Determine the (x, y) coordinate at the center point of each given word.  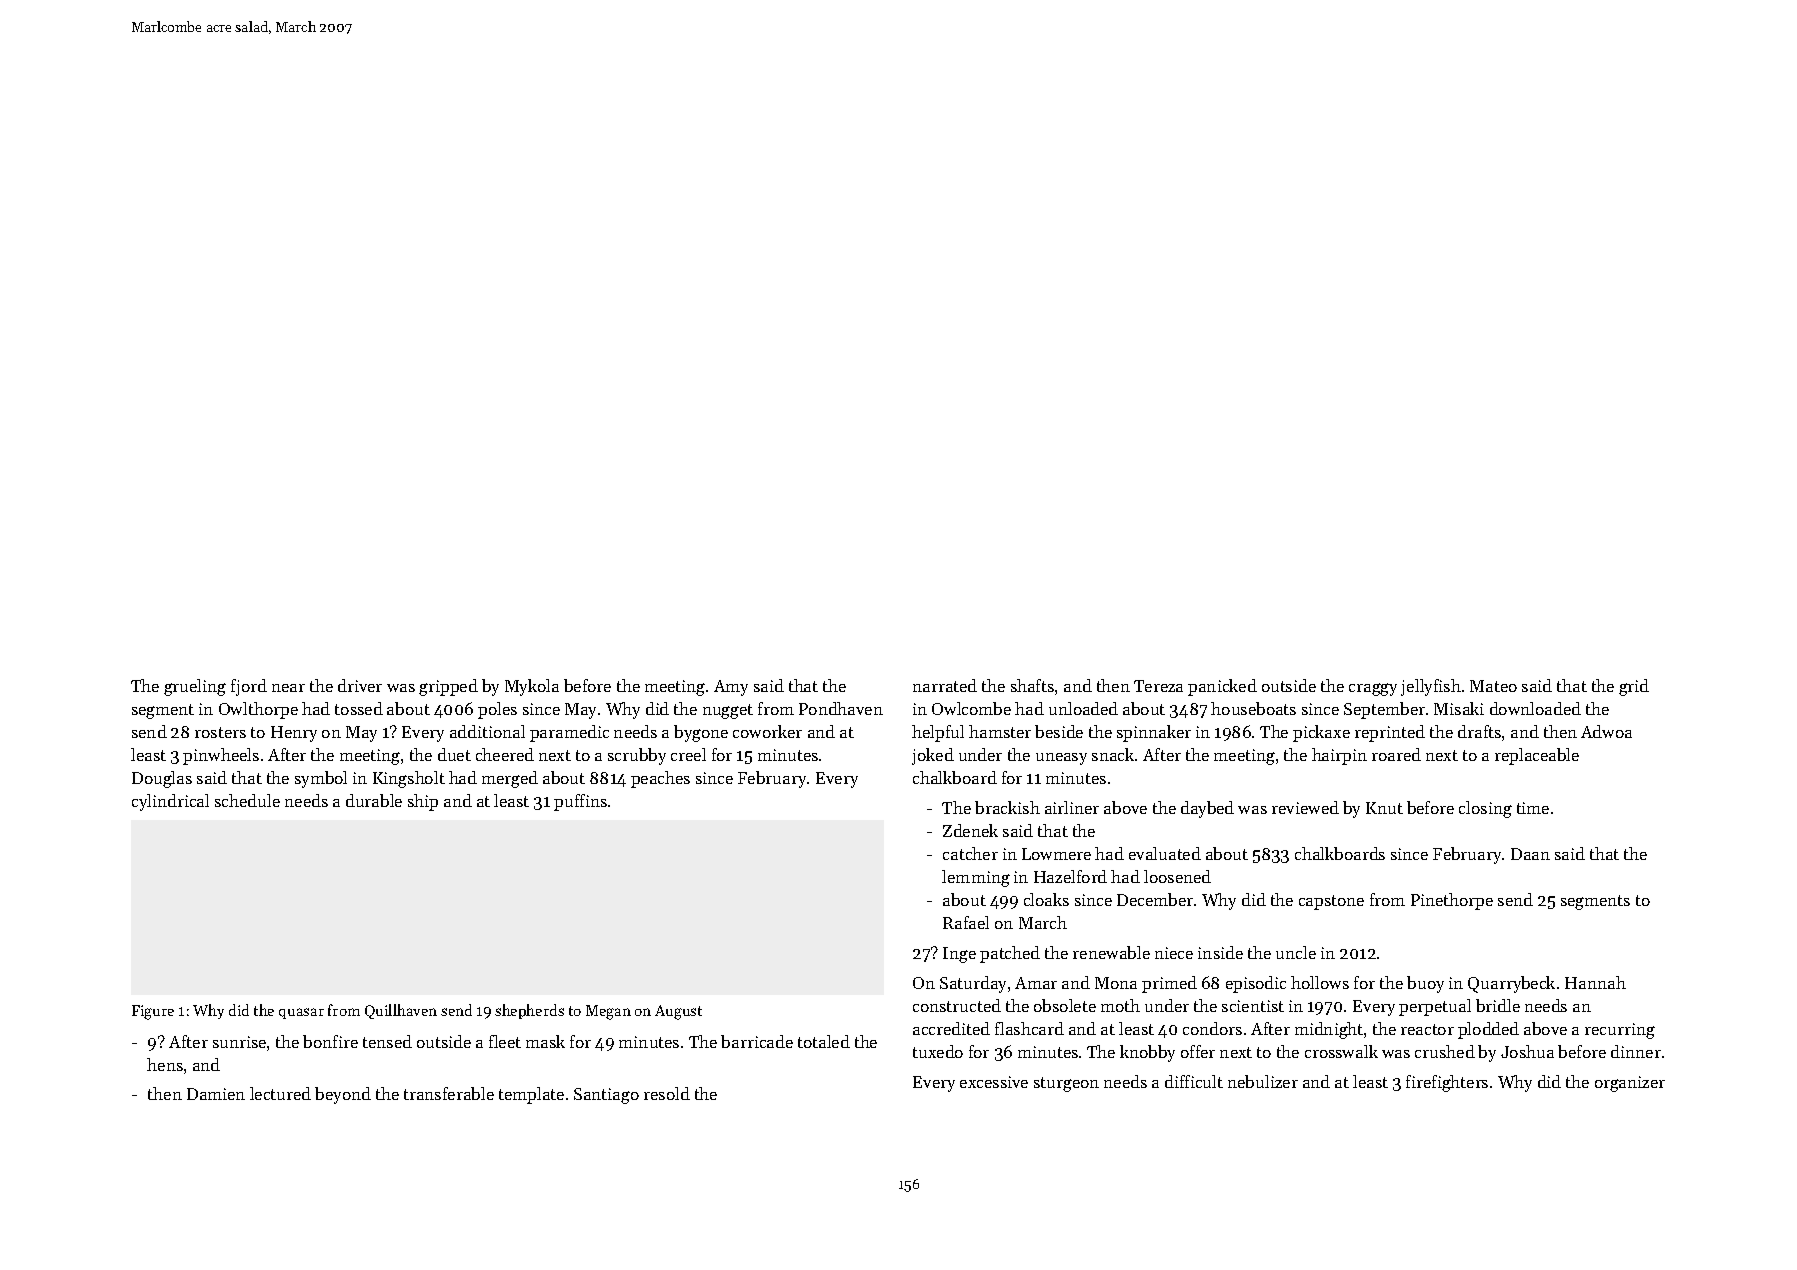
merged (510, 779)
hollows (1320, 982)
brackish (1007, 807)
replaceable (1537, 756)
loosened (1177, 876)
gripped (448, 687)
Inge (959, 955)
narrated (945, 685)
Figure (153, 1012)
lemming (976, 878)
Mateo (1493, 686)
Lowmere (1056, 854)
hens (165, 1064)
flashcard (1029, 1028)
